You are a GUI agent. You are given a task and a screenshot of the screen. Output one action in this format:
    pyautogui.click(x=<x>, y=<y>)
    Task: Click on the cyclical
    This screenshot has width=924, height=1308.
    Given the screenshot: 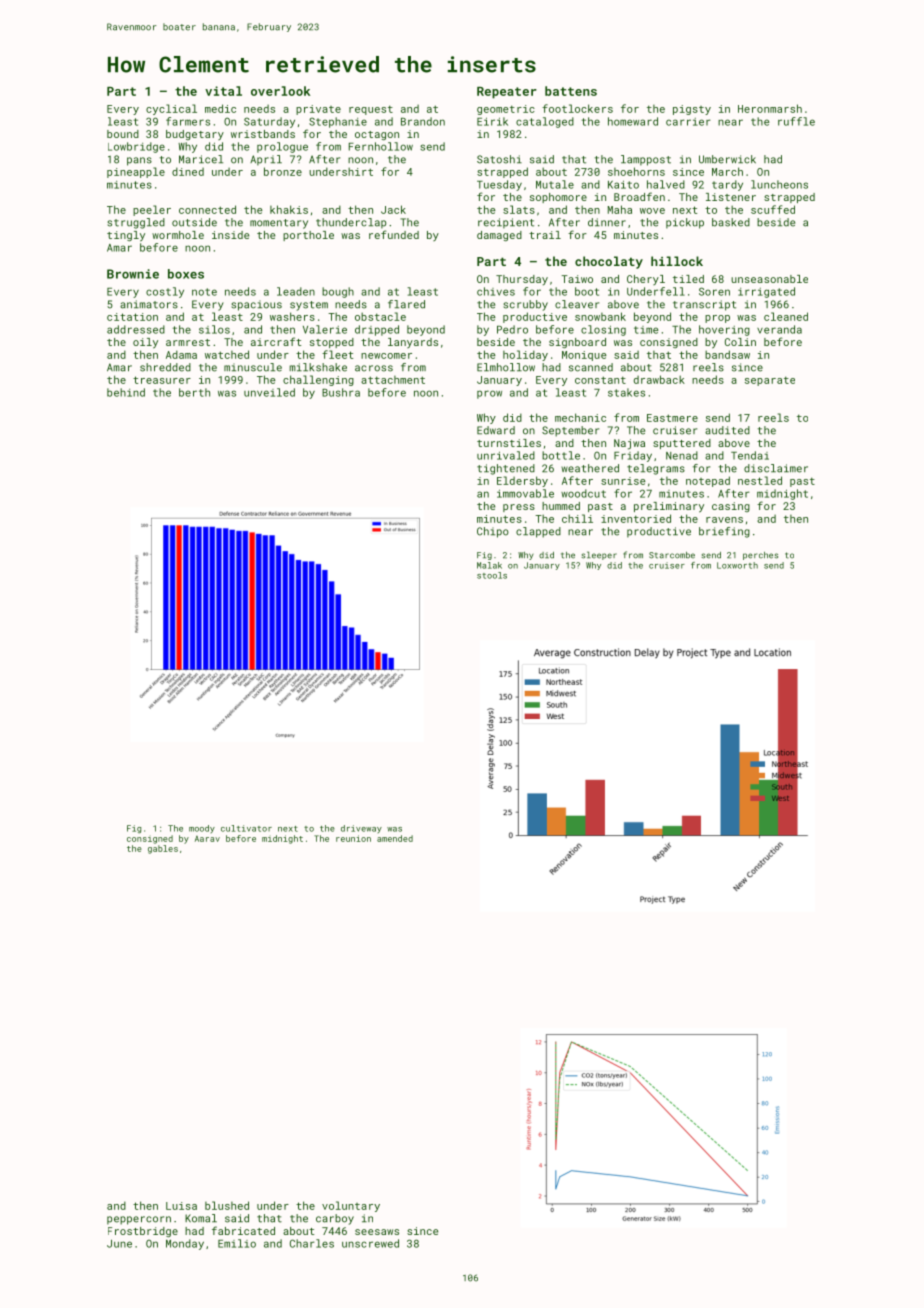 What is the action you would take?
    pyautogui.click(x=171, y=109)
